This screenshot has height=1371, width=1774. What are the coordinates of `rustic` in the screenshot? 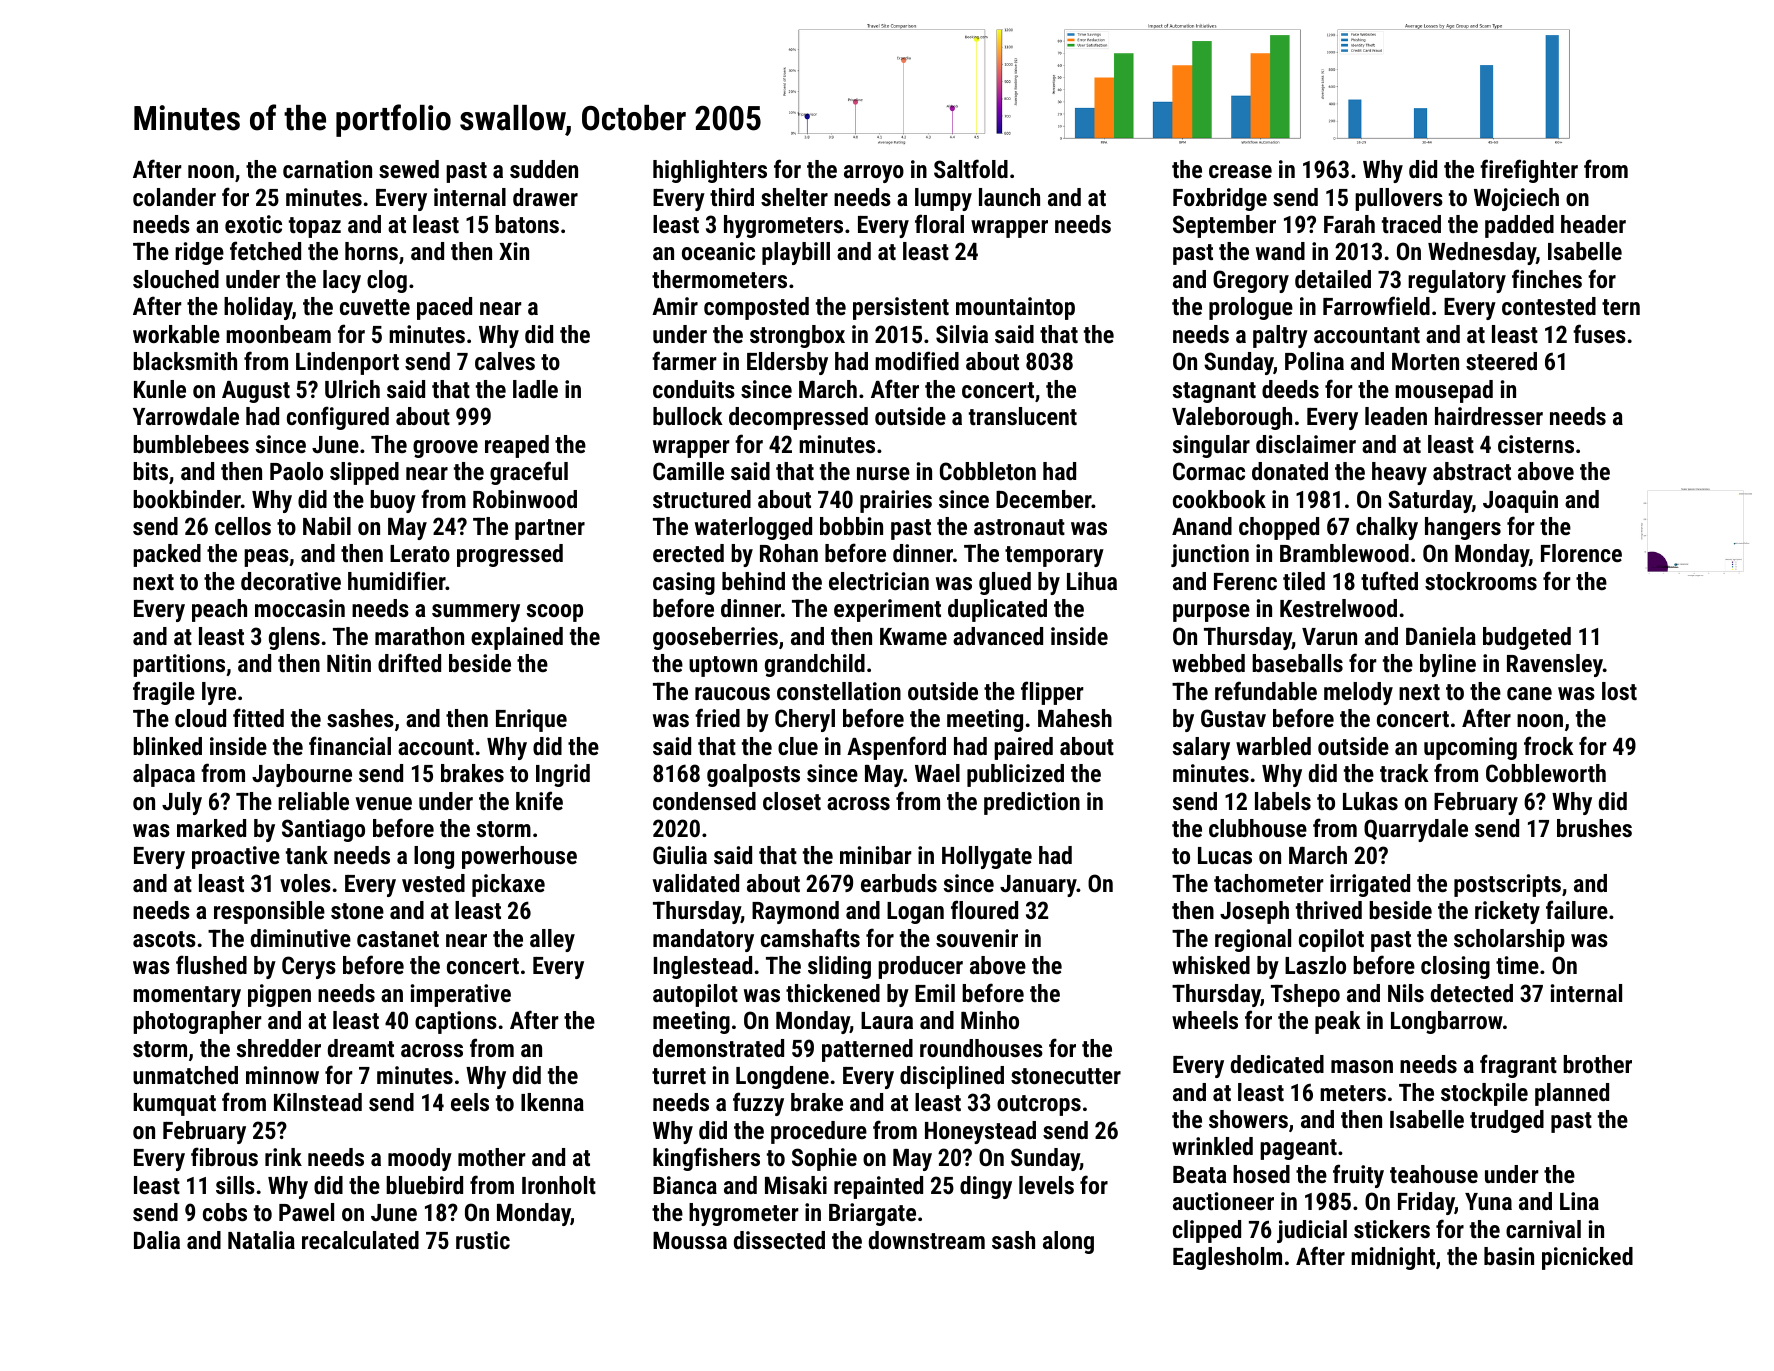 It's located at (483, 1240).
